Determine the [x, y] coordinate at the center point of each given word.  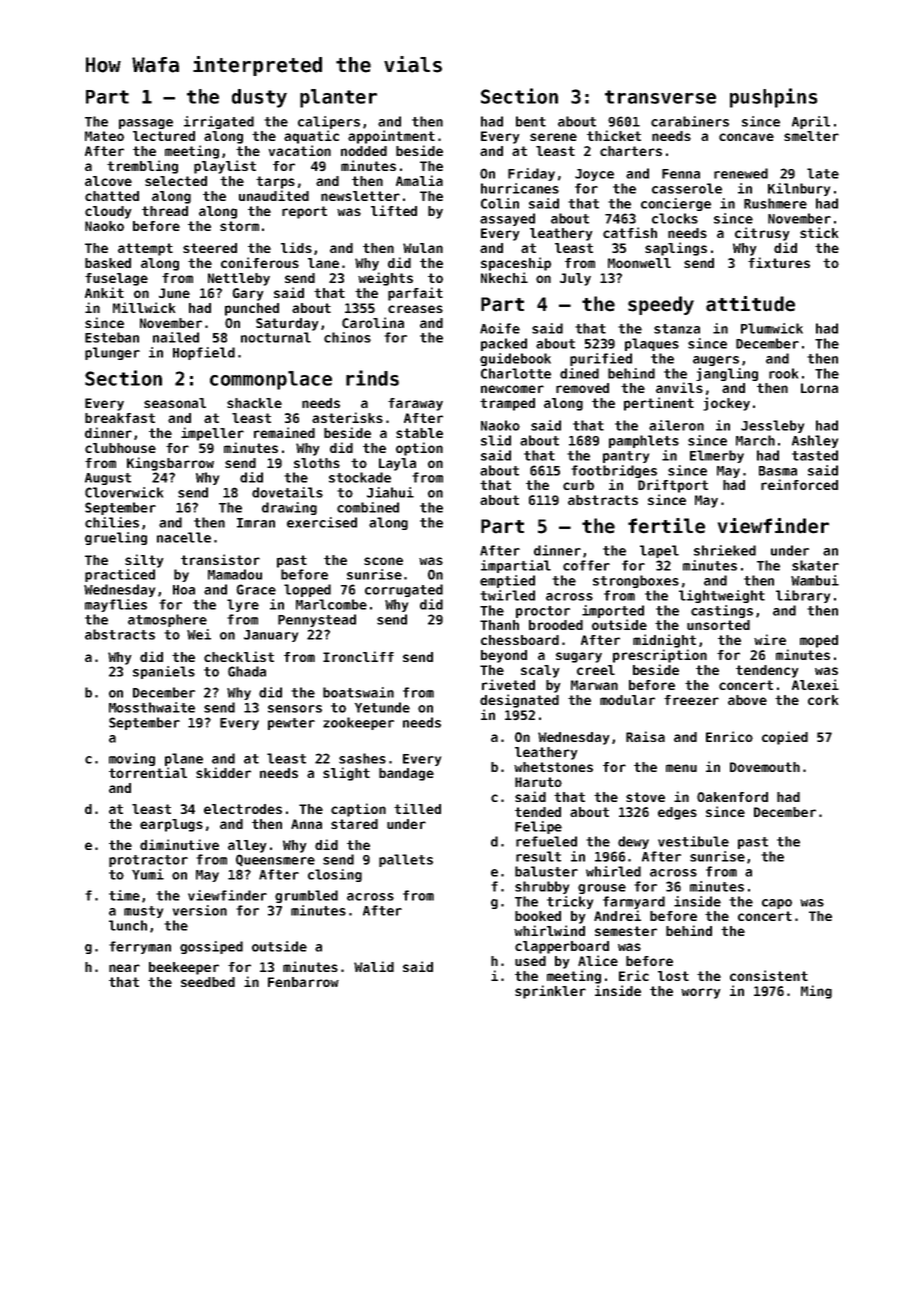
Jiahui [390, 492]
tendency [767, 671]
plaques [652, 344]
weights [385, 279]
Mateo [104, 136]
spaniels [164, 672]
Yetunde [382, 707]
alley [247, 846]
